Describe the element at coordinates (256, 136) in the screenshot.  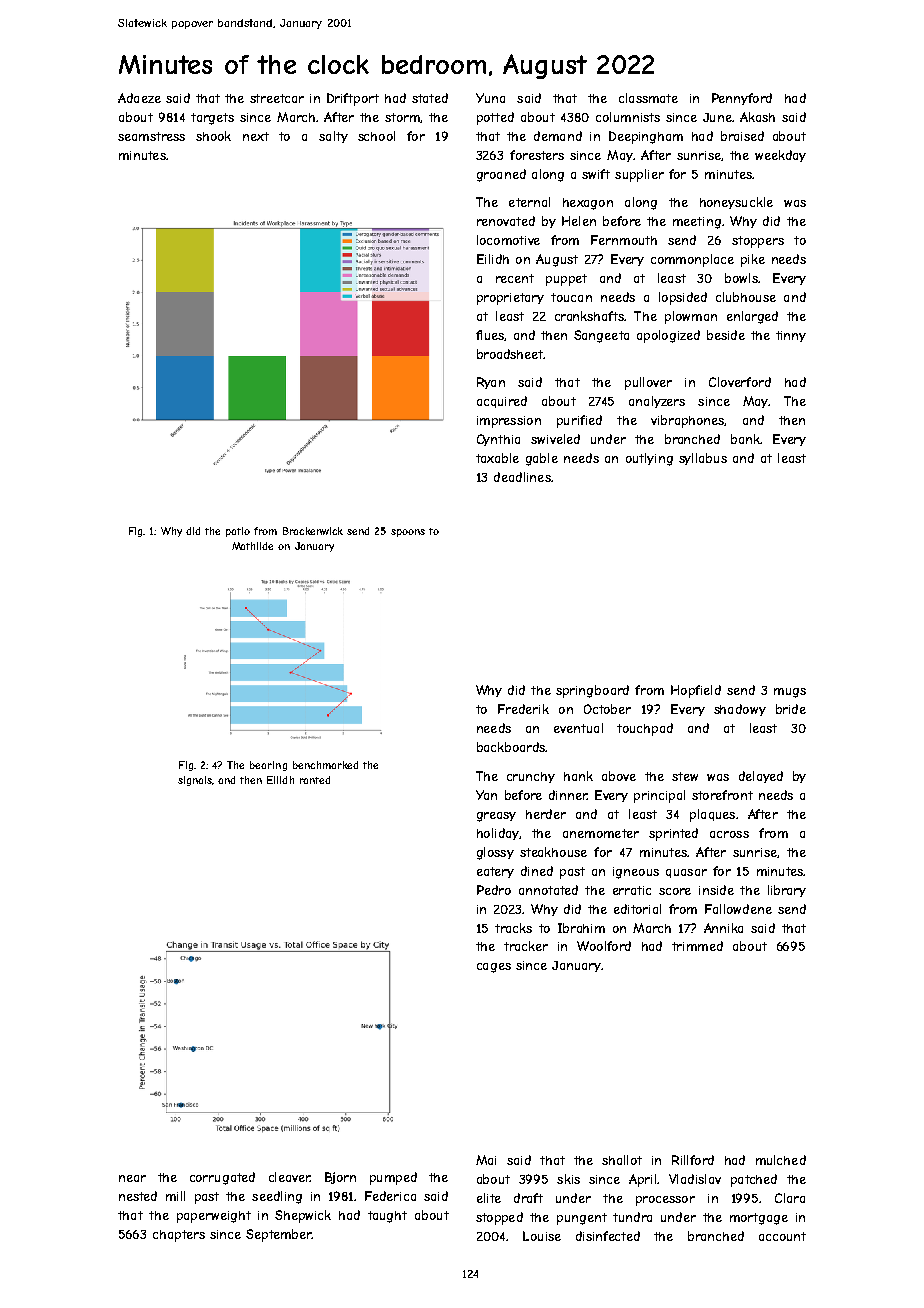
I see `next` at that location.
